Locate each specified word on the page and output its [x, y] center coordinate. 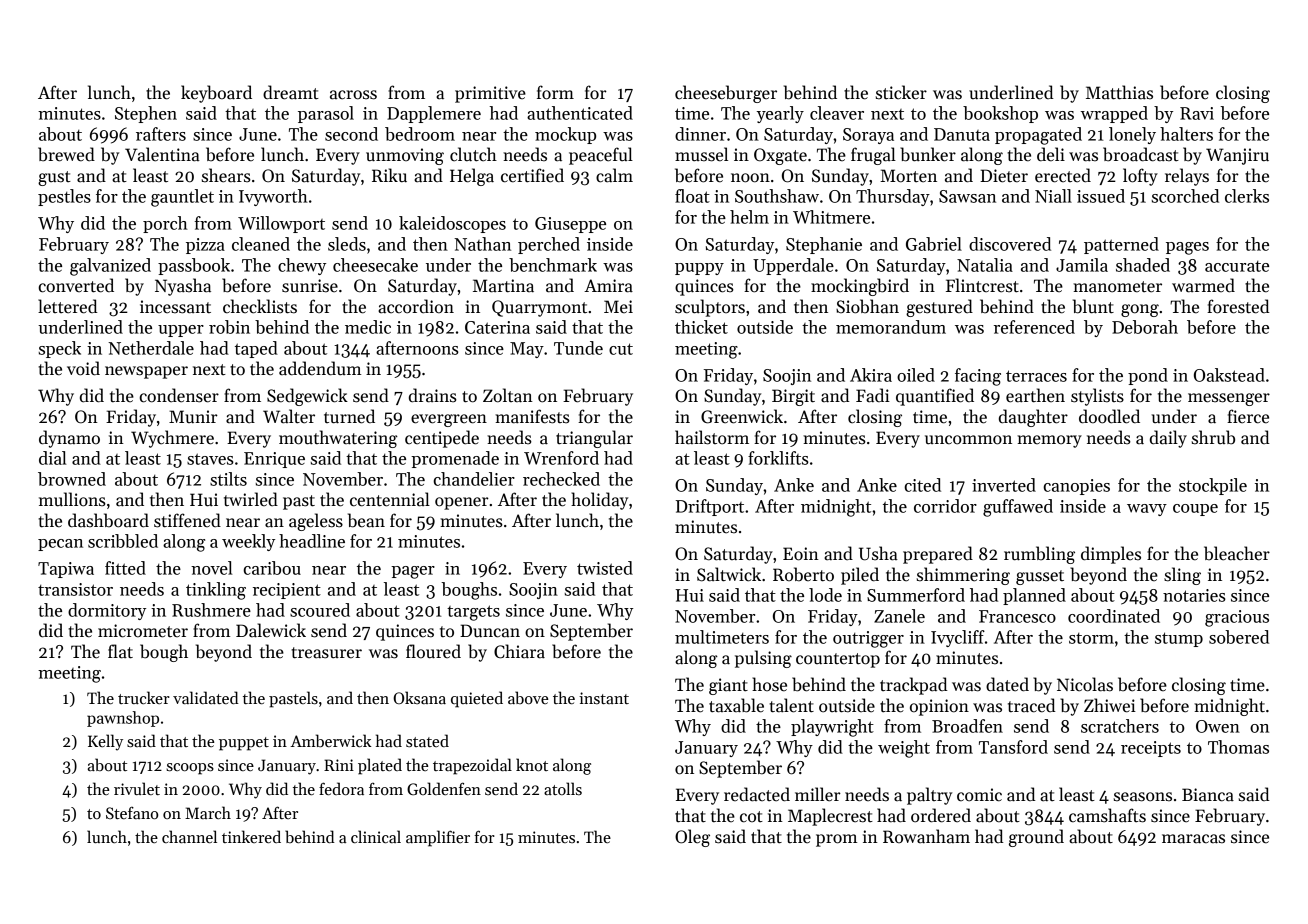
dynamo [69, 439]
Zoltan [508, 395]
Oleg [692, 838]
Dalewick [271, 630]
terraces [1036, 376]
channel [189, 836]
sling [1182, 576]
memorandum [891, 327]
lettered [68, 306]
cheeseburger [726, 94]
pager [413, 572]
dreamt [291, 92]
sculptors [710, 308]
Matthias [1119, 92]
